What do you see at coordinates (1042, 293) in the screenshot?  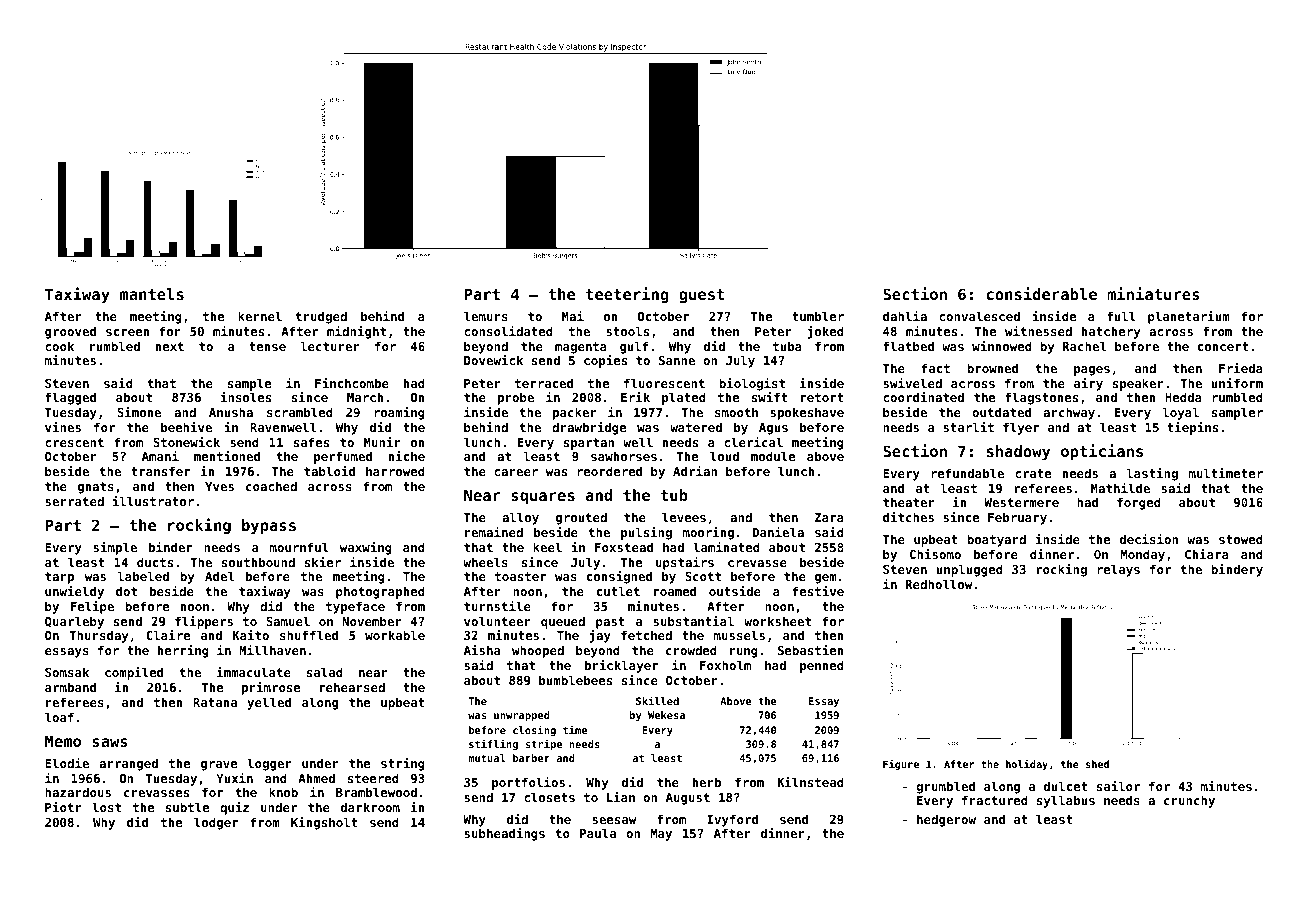 I see `considerable` at bounding box center [1042, 293].
